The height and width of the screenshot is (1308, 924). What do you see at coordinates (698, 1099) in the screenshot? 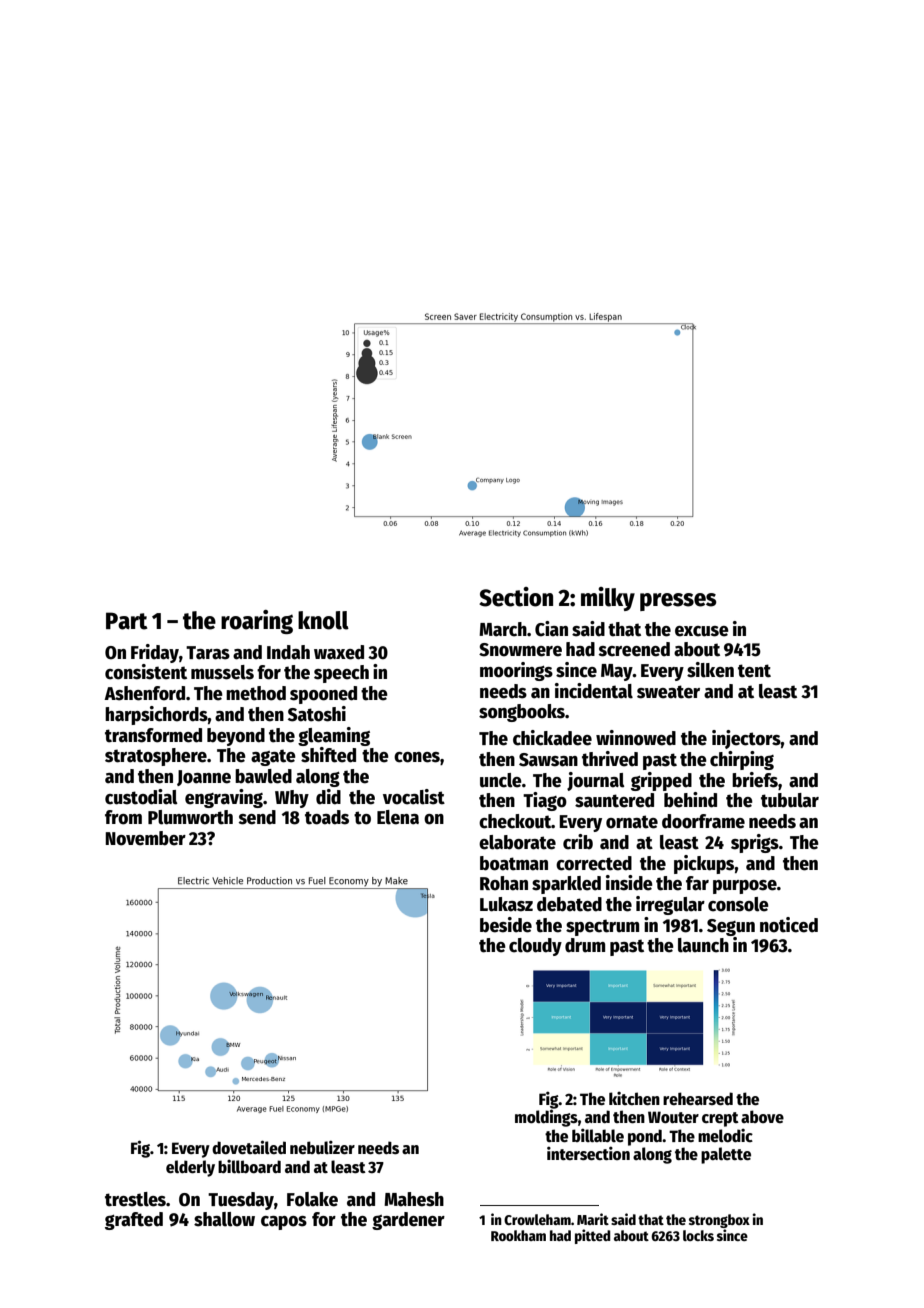
I see `rehearsed` at bounding box center [698, 1099].
